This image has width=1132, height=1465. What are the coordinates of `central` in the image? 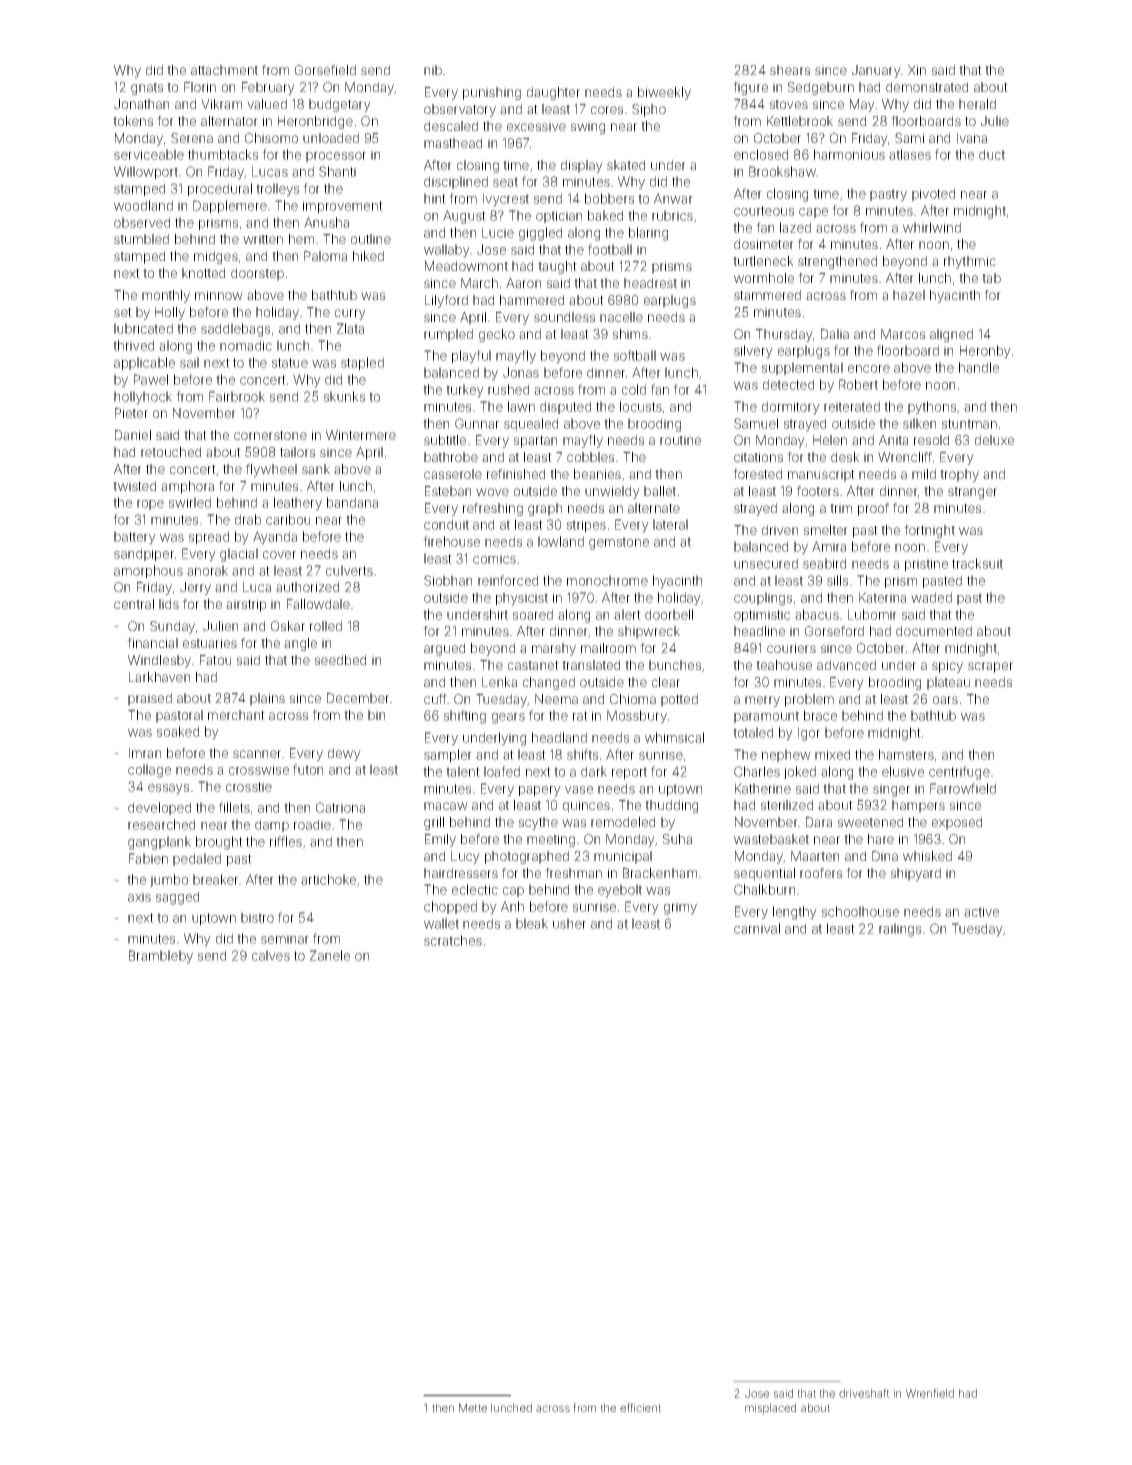 It's located at (134, 604).
